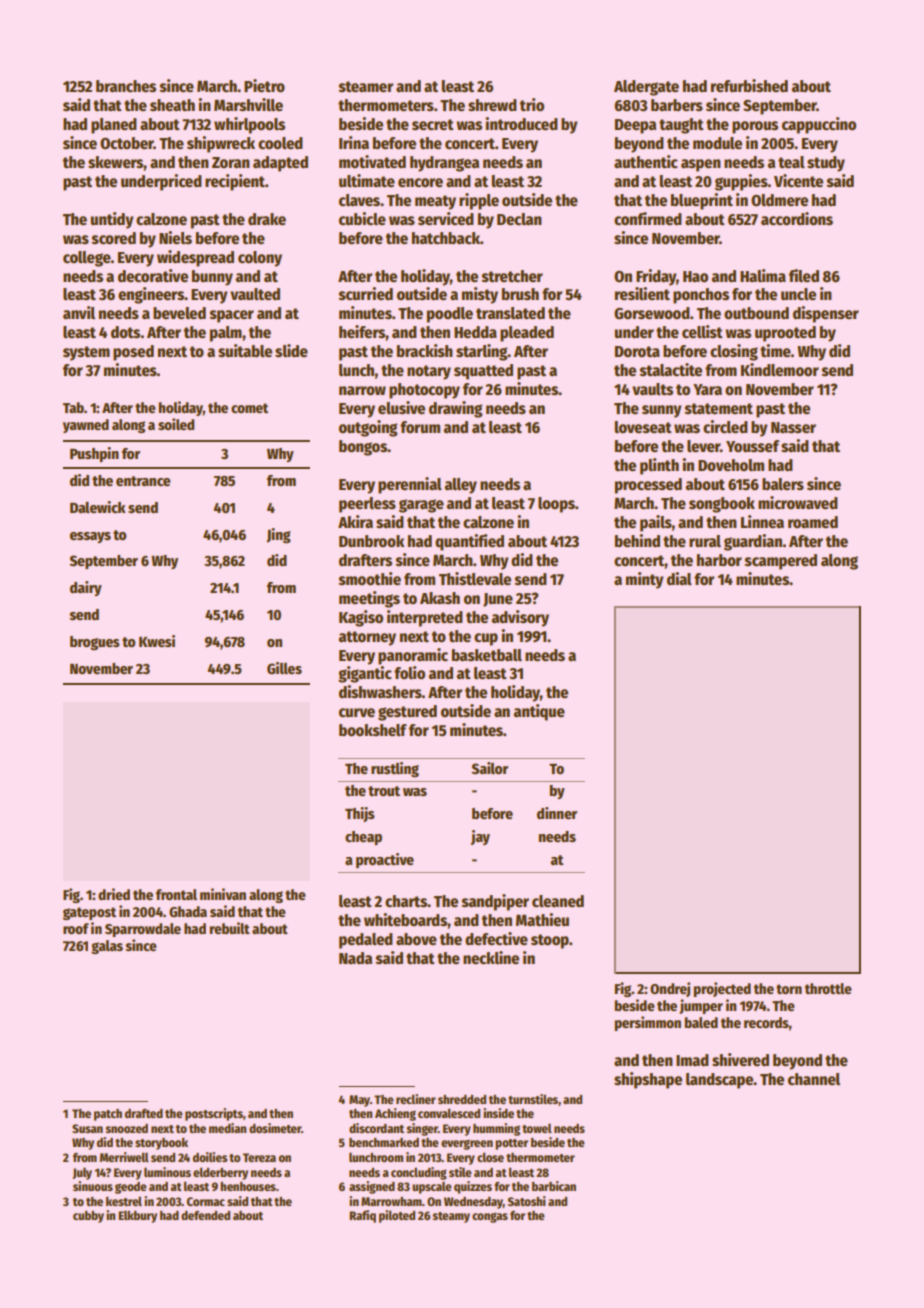 The height and width of the screenshot is (1308, 924). Describe the element at coordinates (76, 928) in the screenshot. I see `roof` at that location.
